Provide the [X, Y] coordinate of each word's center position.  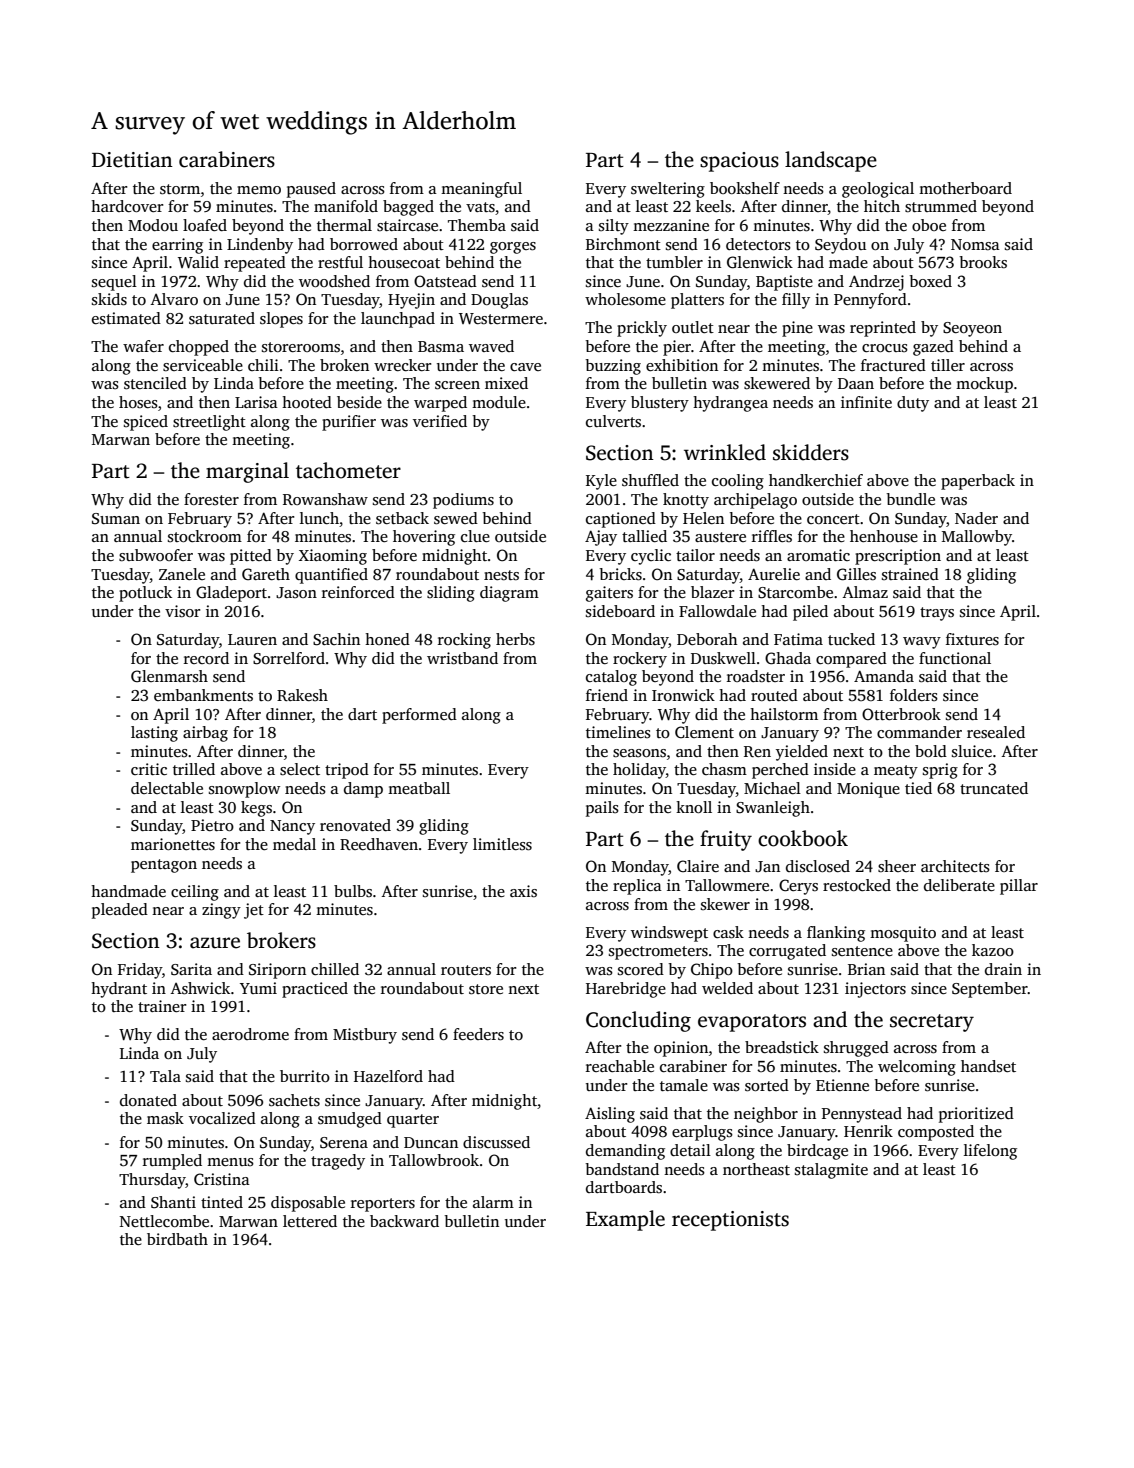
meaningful [481, 190]
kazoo [993, 950]
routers [466, 970]
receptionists [730, 1221]
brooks [983, 262]
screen [457, 385]
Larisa [256, 402]
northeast [756, 1169]
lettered [310, 1221]
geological [878, 190]
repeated [255, 264]
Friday [140, 971]
